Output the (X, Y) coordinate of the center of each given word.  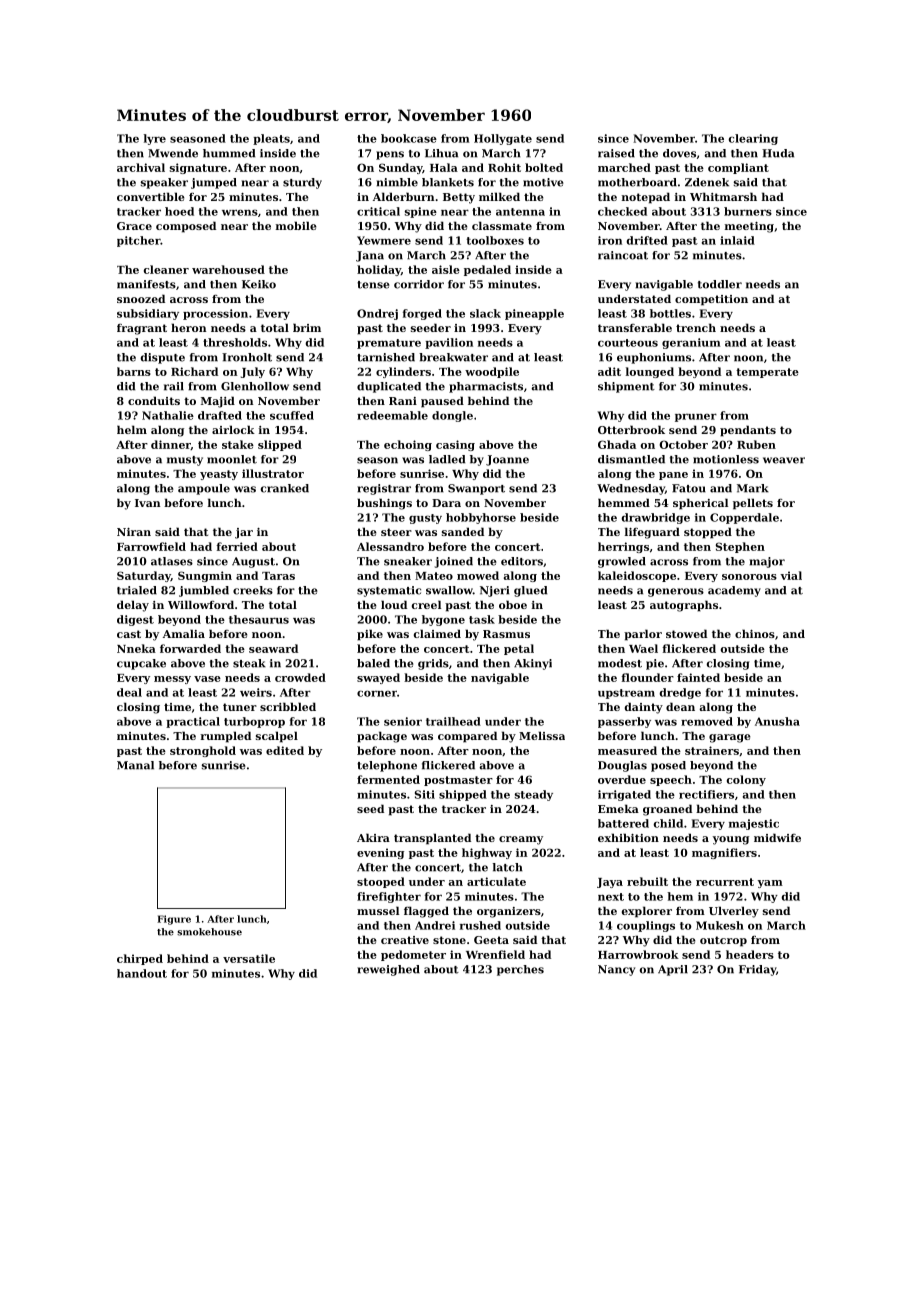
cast (129, 634)
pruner (696, 417)
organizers (509, 912)
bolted (544, 167)
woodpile (492, 372)
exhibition (628, 837)
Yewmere (384, 240)
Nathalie (168, 415)
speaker (164, 183)
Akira (373, 837)
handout (142, 973)
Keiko (259, 284)
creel (426, 604)
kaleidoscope (637, 576)
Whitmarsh (723, 196)
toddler (720, 284)
